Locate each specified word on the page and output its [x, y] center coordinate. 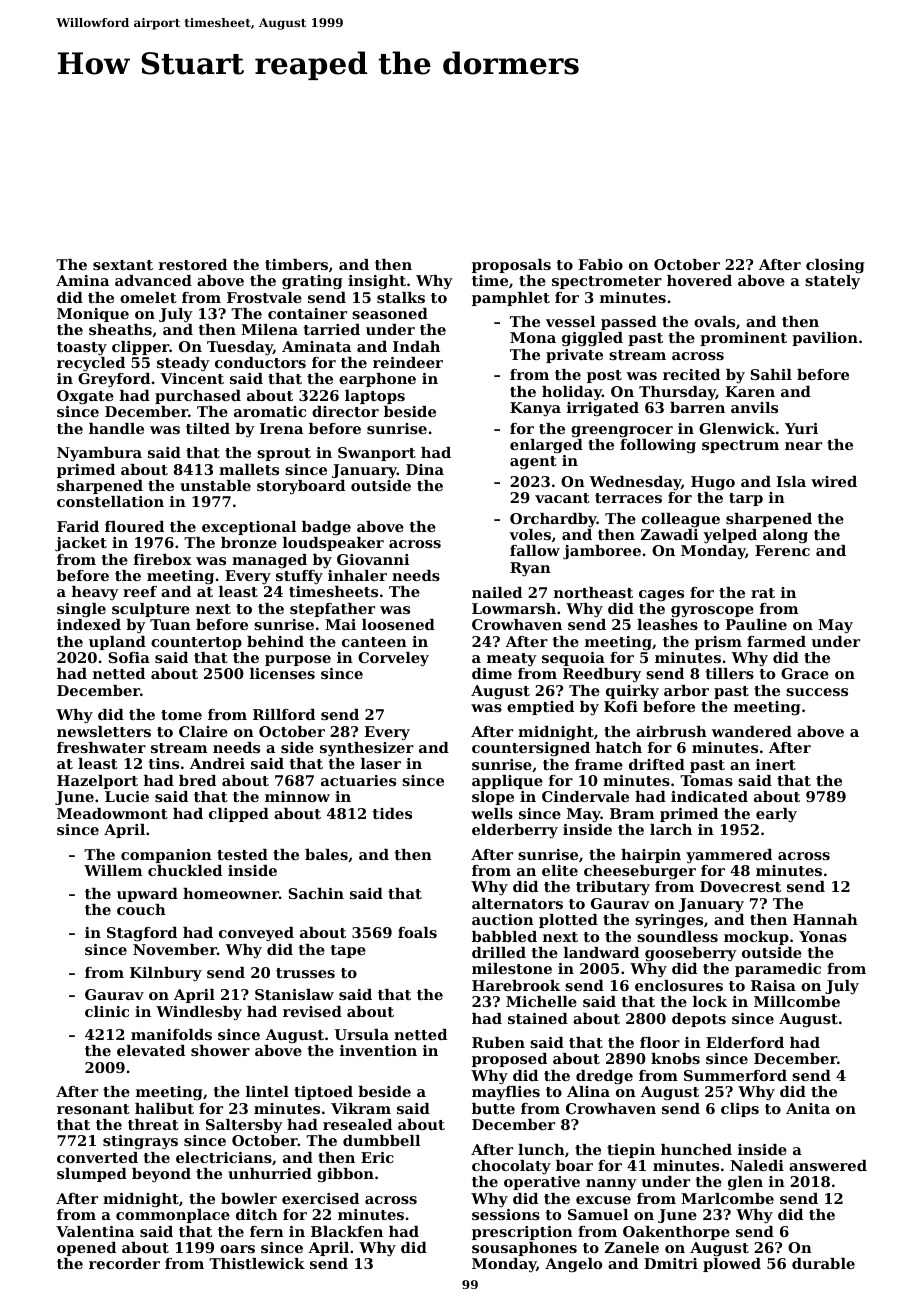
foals [417, 932]
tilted [208, 428]
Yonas [823, 936]
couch [141, 909]
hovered [699, 280]
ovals [714, 321]
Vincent [192, 378]
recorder [124, 1263]
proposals [511, 266]
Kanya [535, 409]
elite [560, 870]
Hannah [825, 919]
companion [166, 856]
